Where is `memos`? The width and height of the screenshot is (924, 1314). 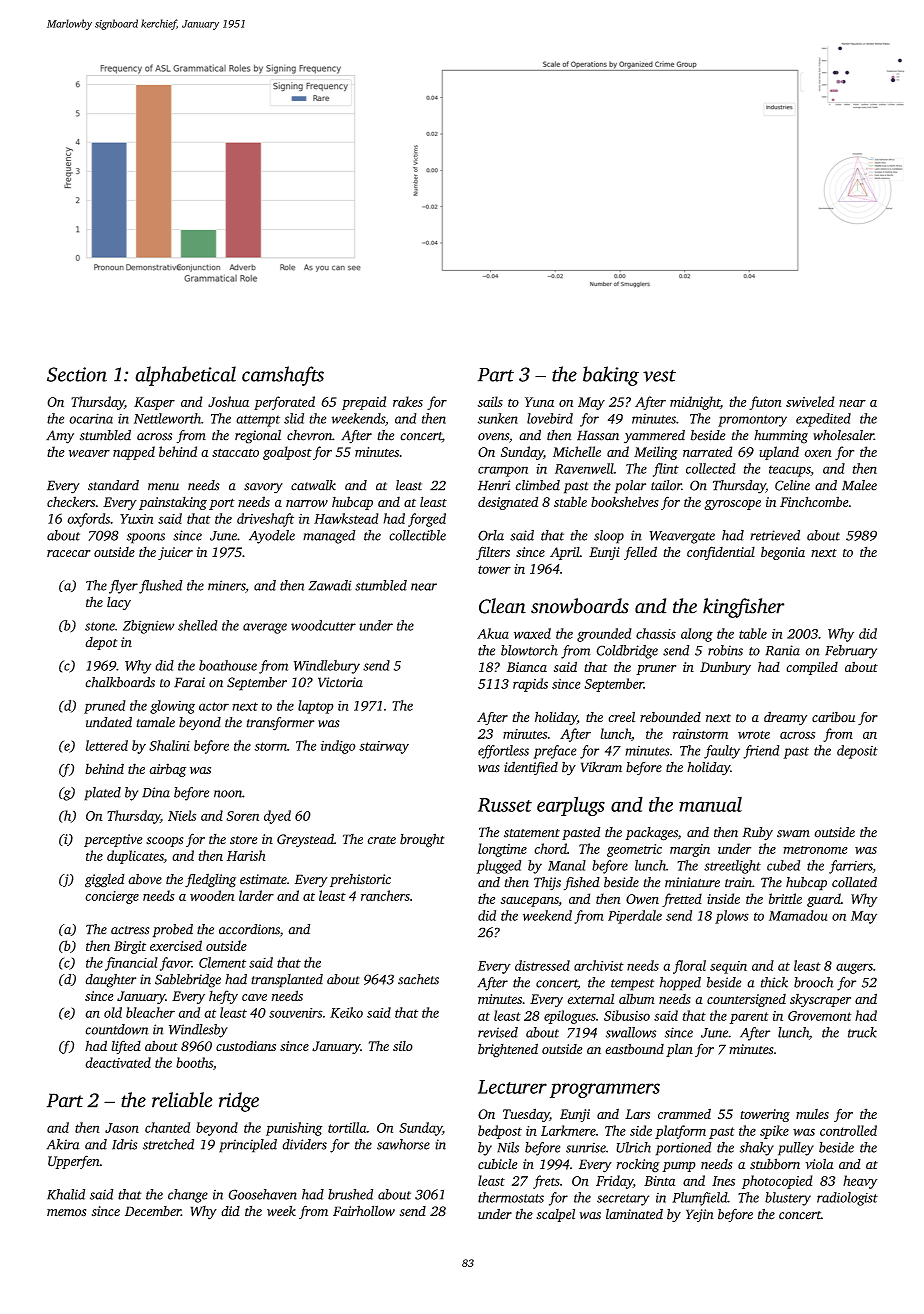 memos is located at coordinates (66, 1213).
